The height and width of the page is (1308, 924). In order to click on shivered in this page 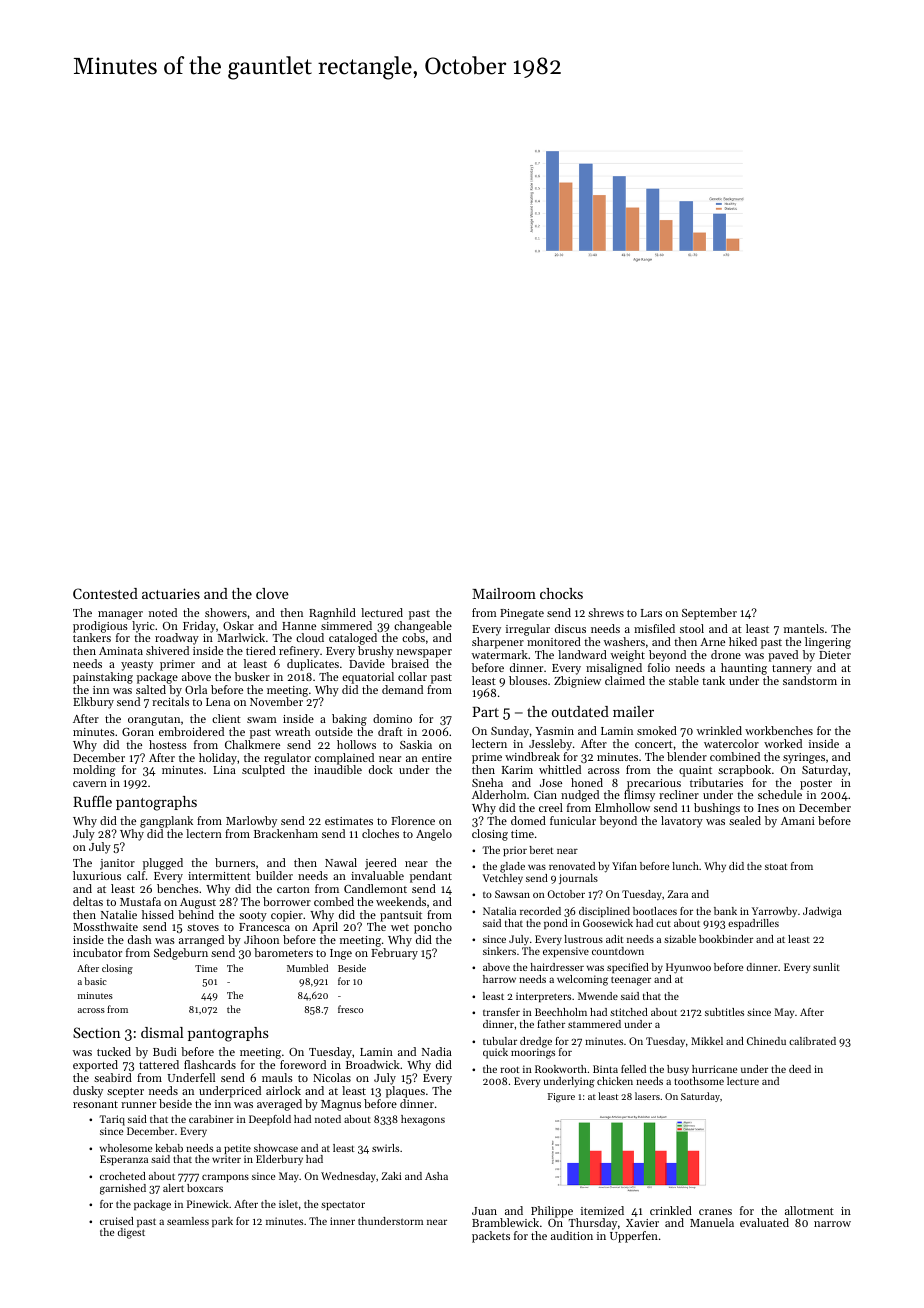, I will do `click(167, 650)`.
